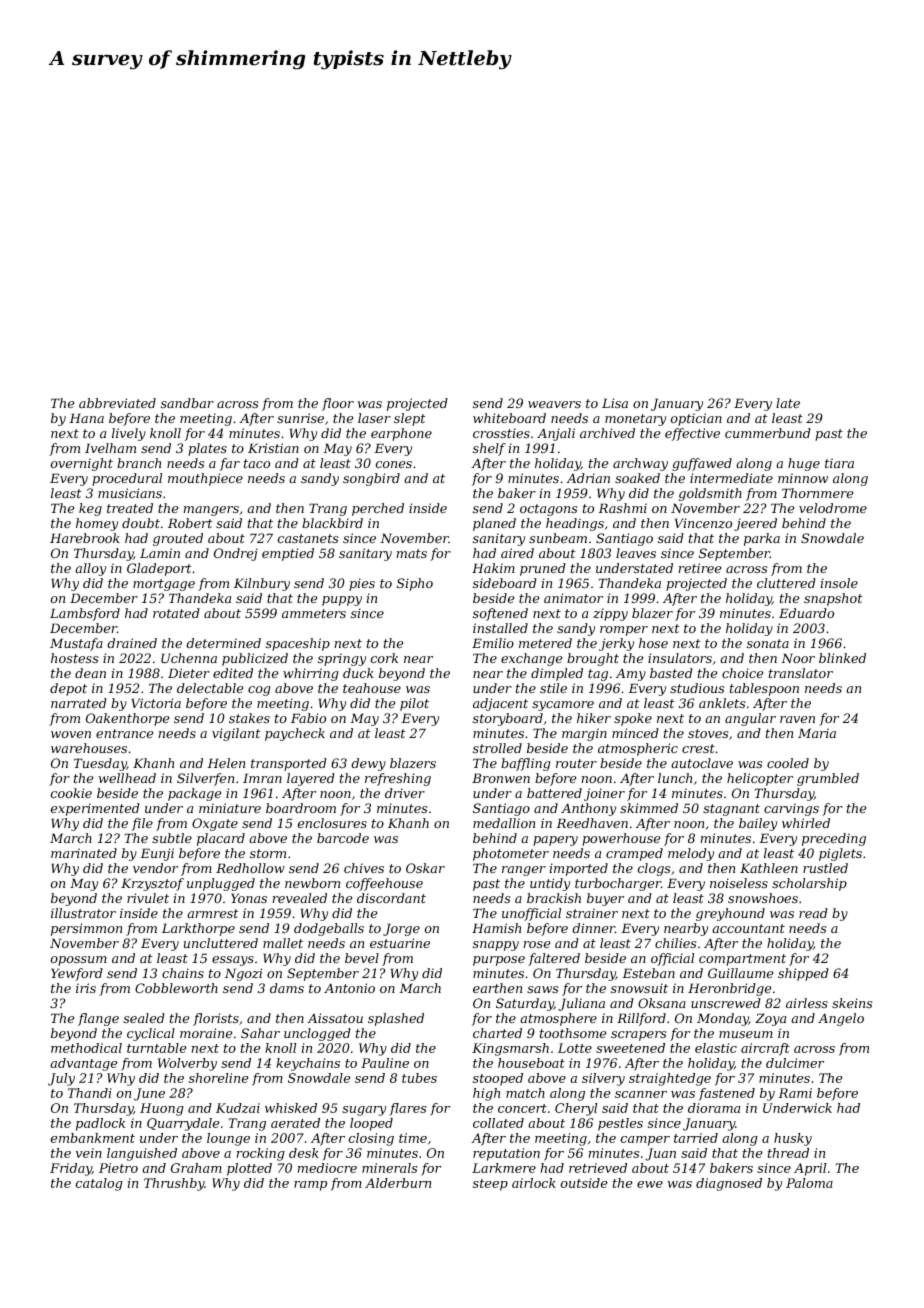 The image size is (924, 1308). I want to click on retiree, so click(699, 568).
